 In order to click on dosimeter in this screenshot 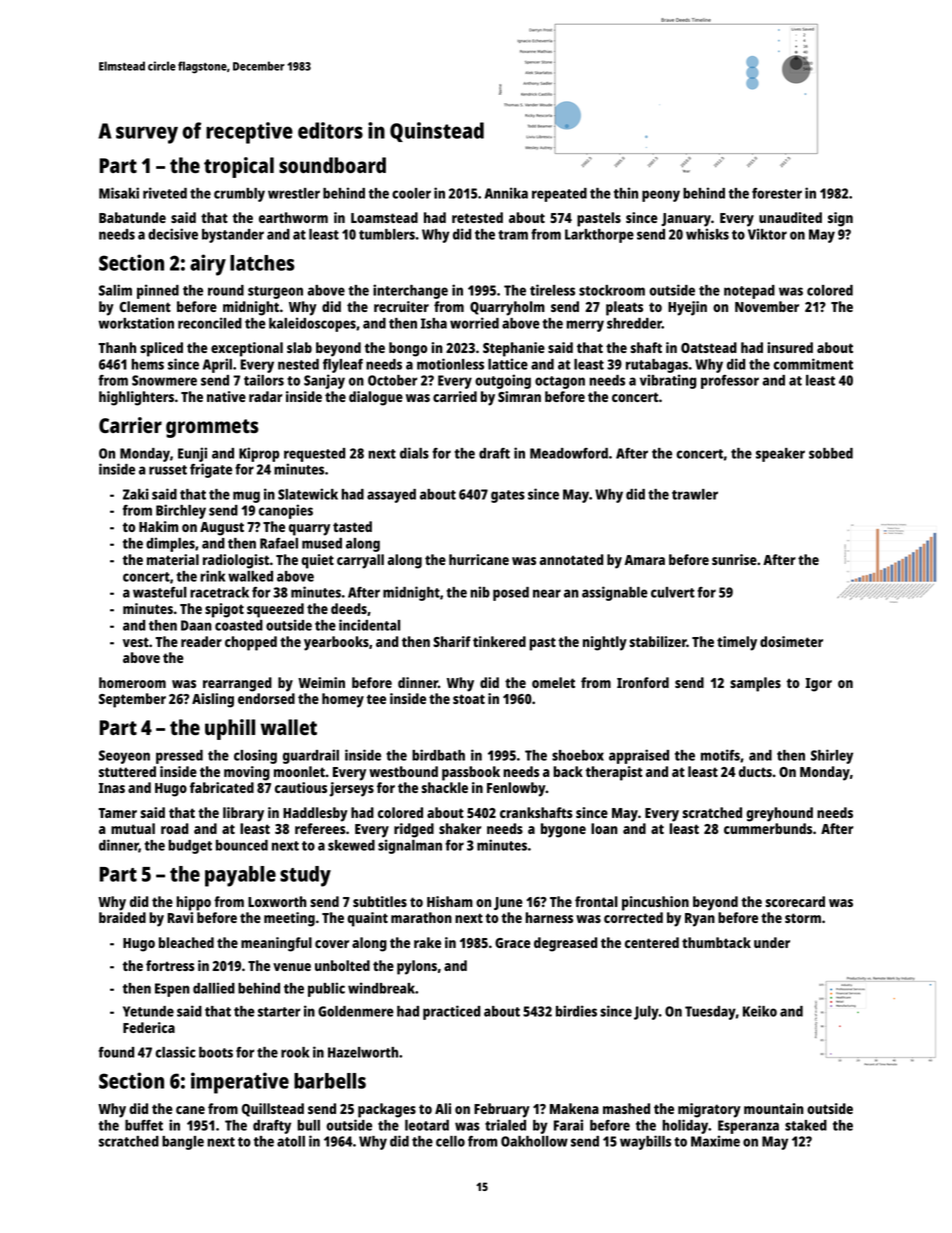, I will do `click(791, 641)`.
